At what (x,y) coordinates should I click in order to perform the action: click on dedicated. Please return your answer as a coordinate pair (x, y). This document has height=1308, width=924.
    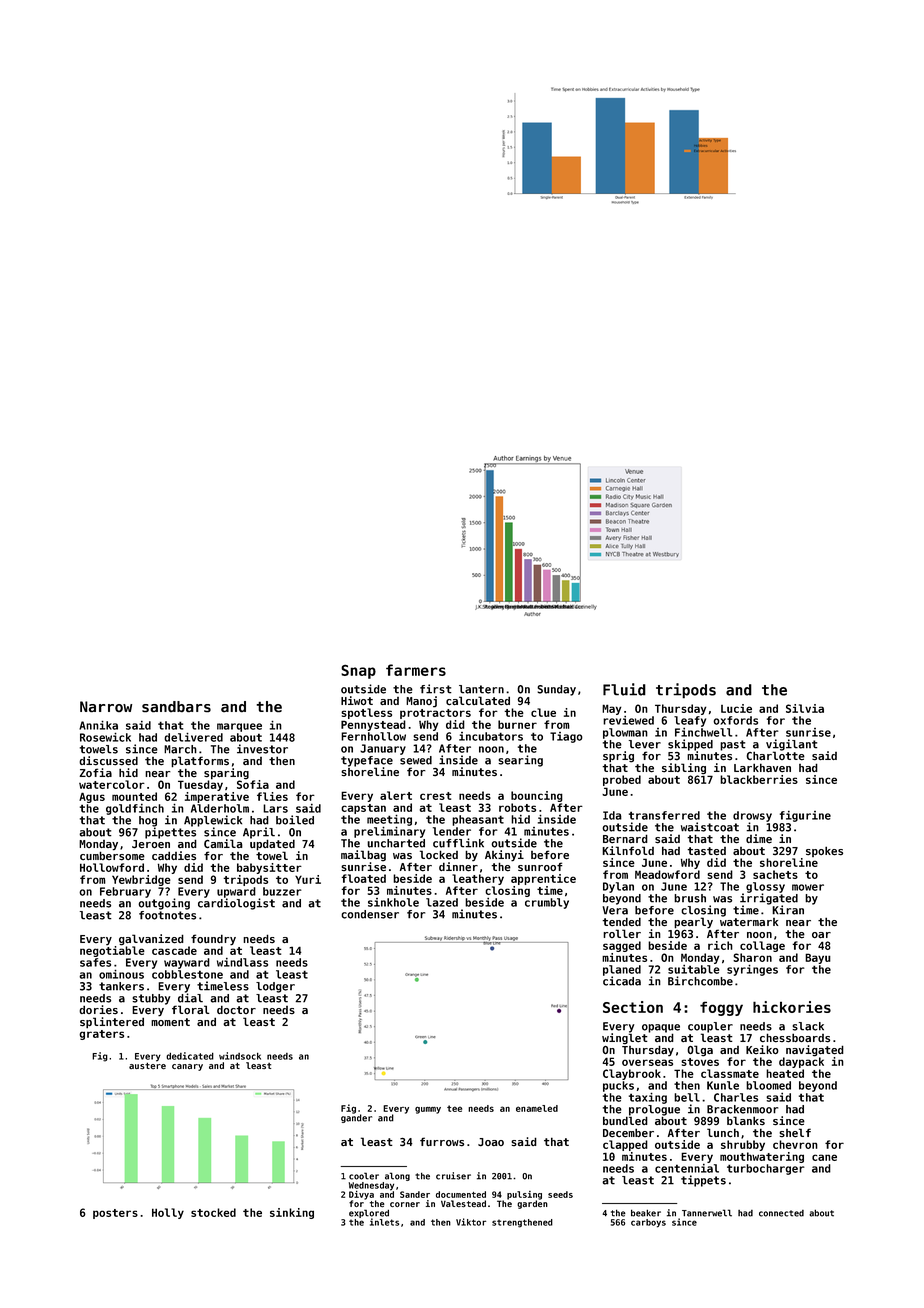
    Looking at the image, I should click on (190, 1056).
